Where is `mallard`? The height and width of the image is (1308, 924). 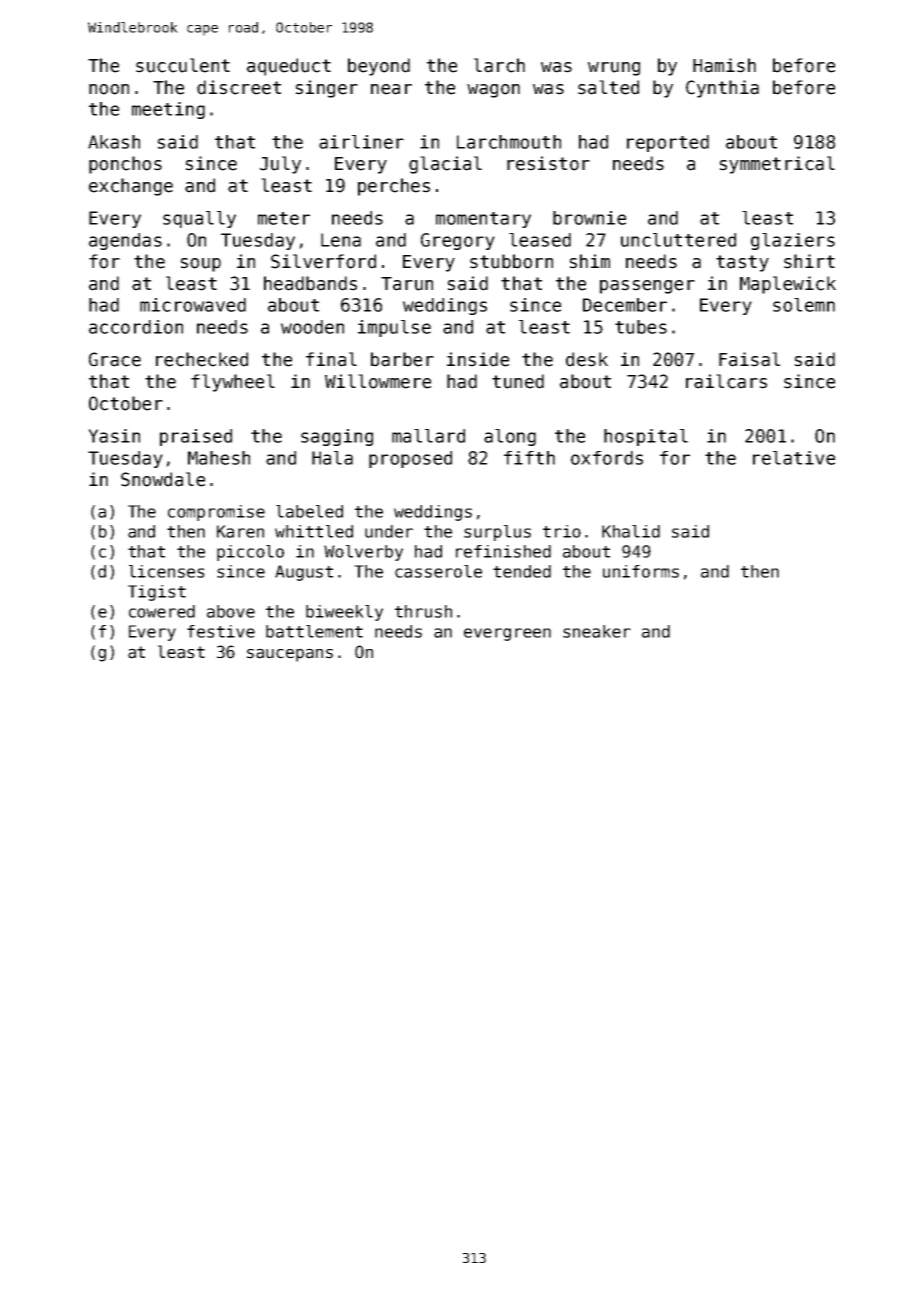 mallard is located at coordinates (428, 436).
